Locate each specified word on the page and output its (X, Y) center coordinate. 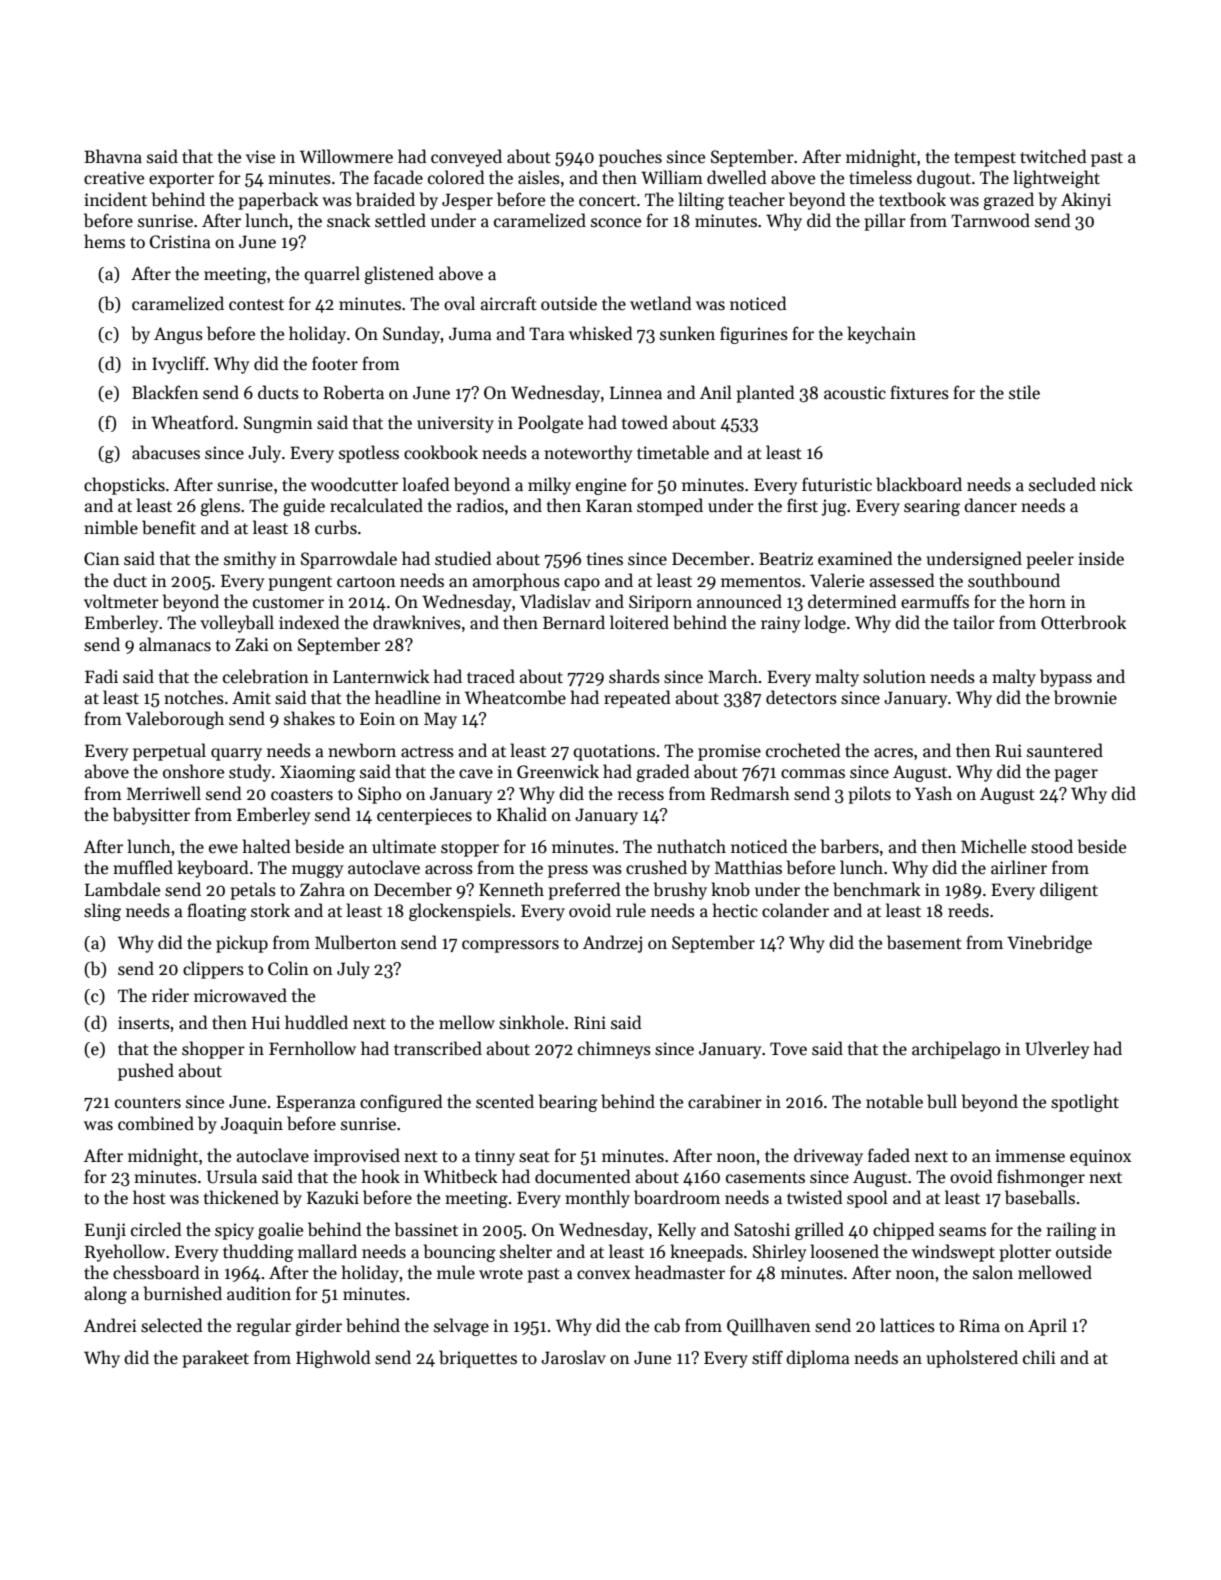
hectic (735, 910)
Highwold (333, 1359)
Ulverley (1057, 1050)
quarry (236, 754)
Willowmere (346, 156)
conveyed (466, 158)
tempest (985, 159)
